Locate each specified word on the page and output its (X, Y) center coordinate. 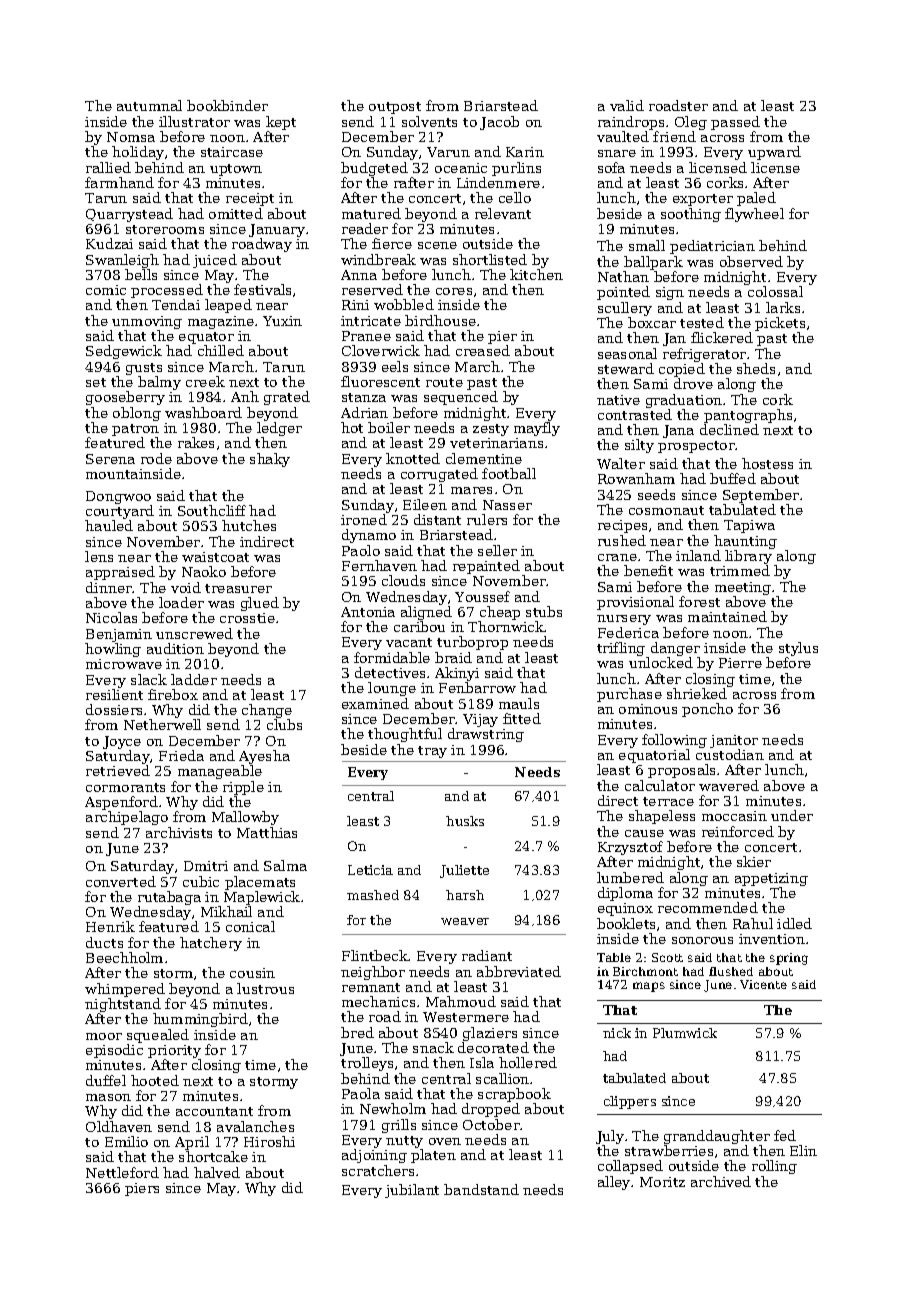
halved (217, 1172)
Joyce (122, 742)
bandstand (481, 1189)
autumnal (149, 105)
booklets (626, 923)
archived (721, 1181)
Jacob (499, 123)
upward (774, 153)
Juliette (464, 871)
